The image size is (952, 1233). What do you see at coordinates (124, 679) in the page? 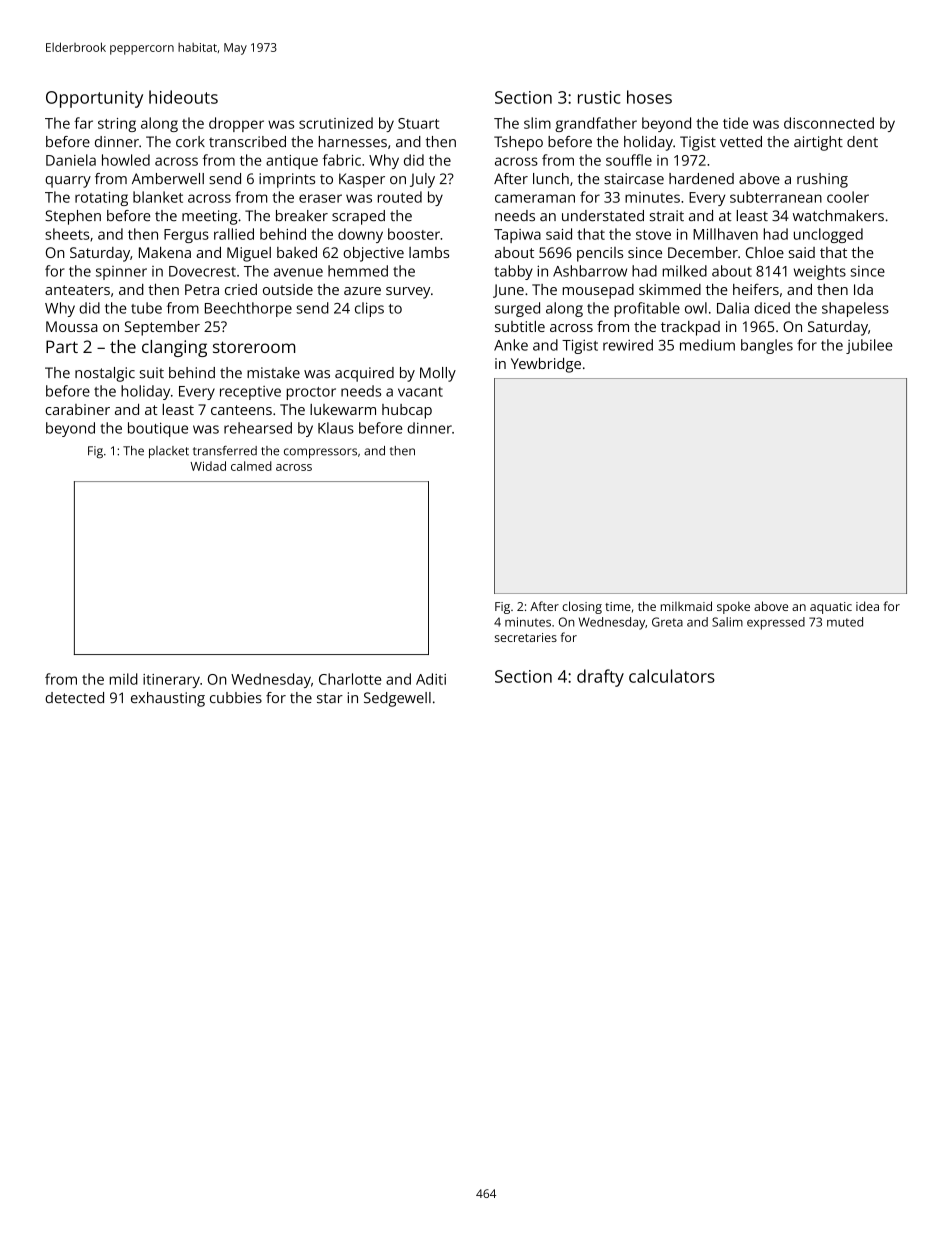
I see `mild` at bounding box center [124, 679].
